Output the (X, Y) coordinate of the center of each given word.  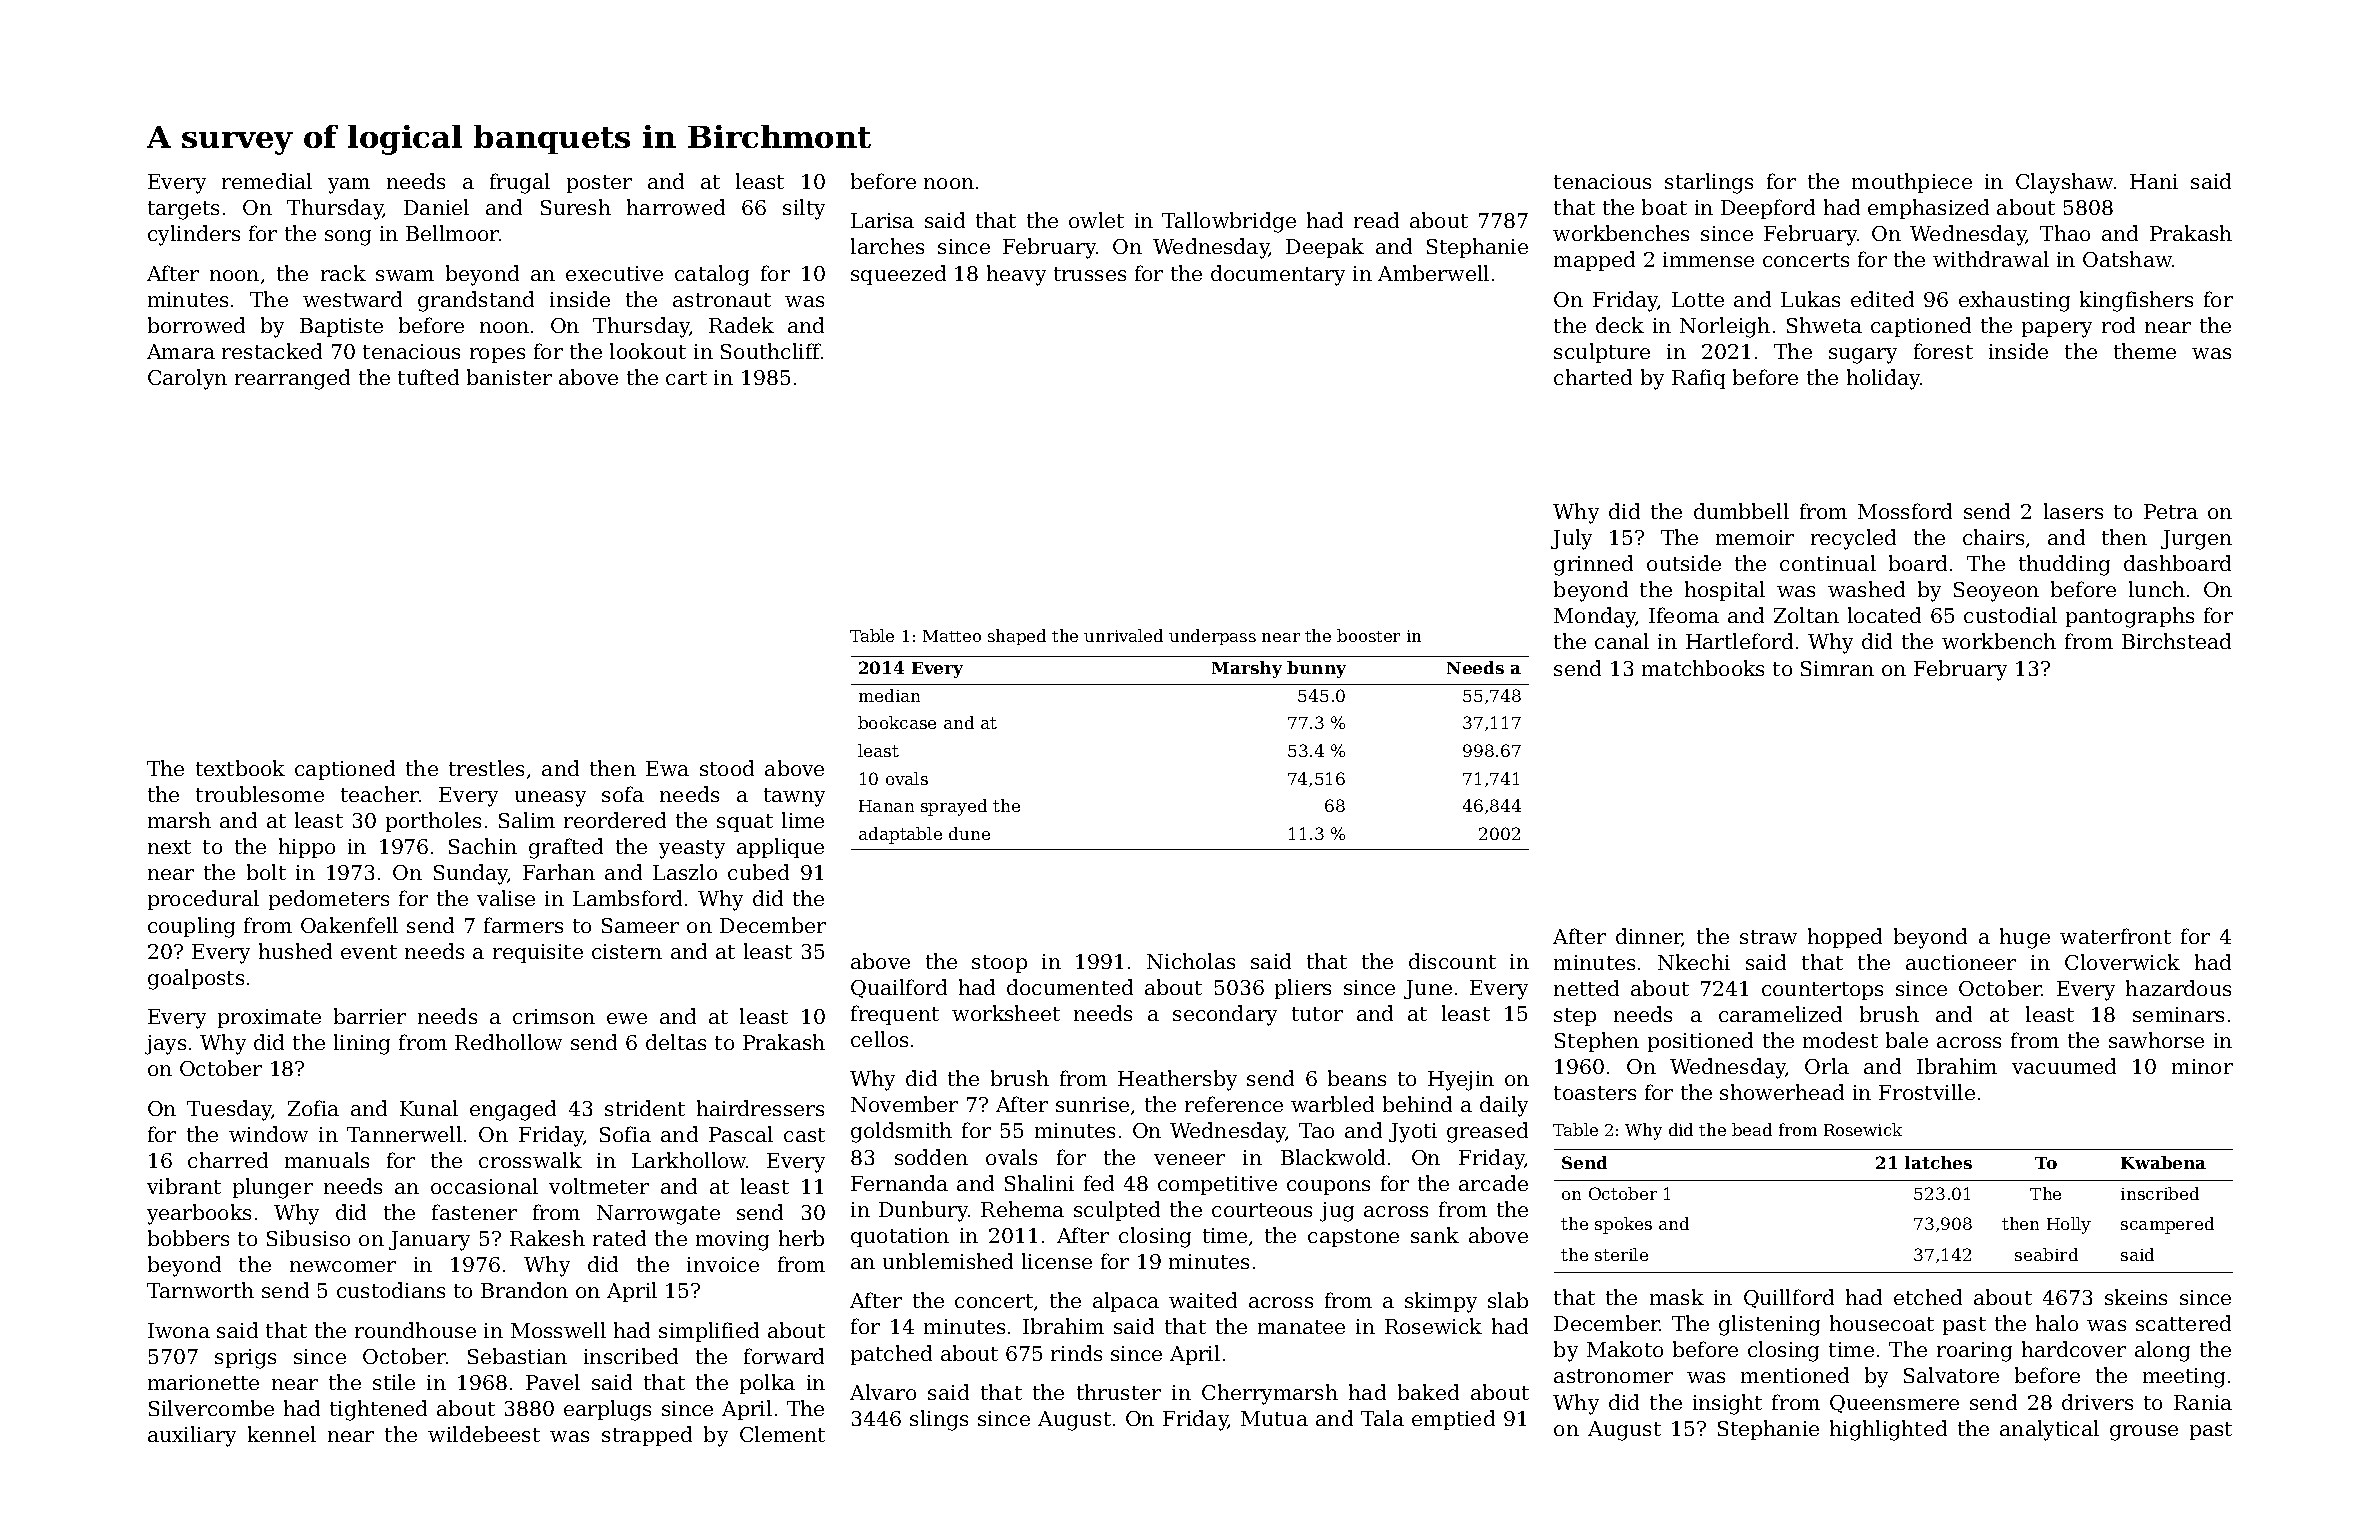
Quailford (899, 988)
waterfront (2115, 936)
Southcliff (771, 351)
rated (619, 1238)
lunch (2157, 589)
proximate (269, 1018)
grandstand (476, 301)
